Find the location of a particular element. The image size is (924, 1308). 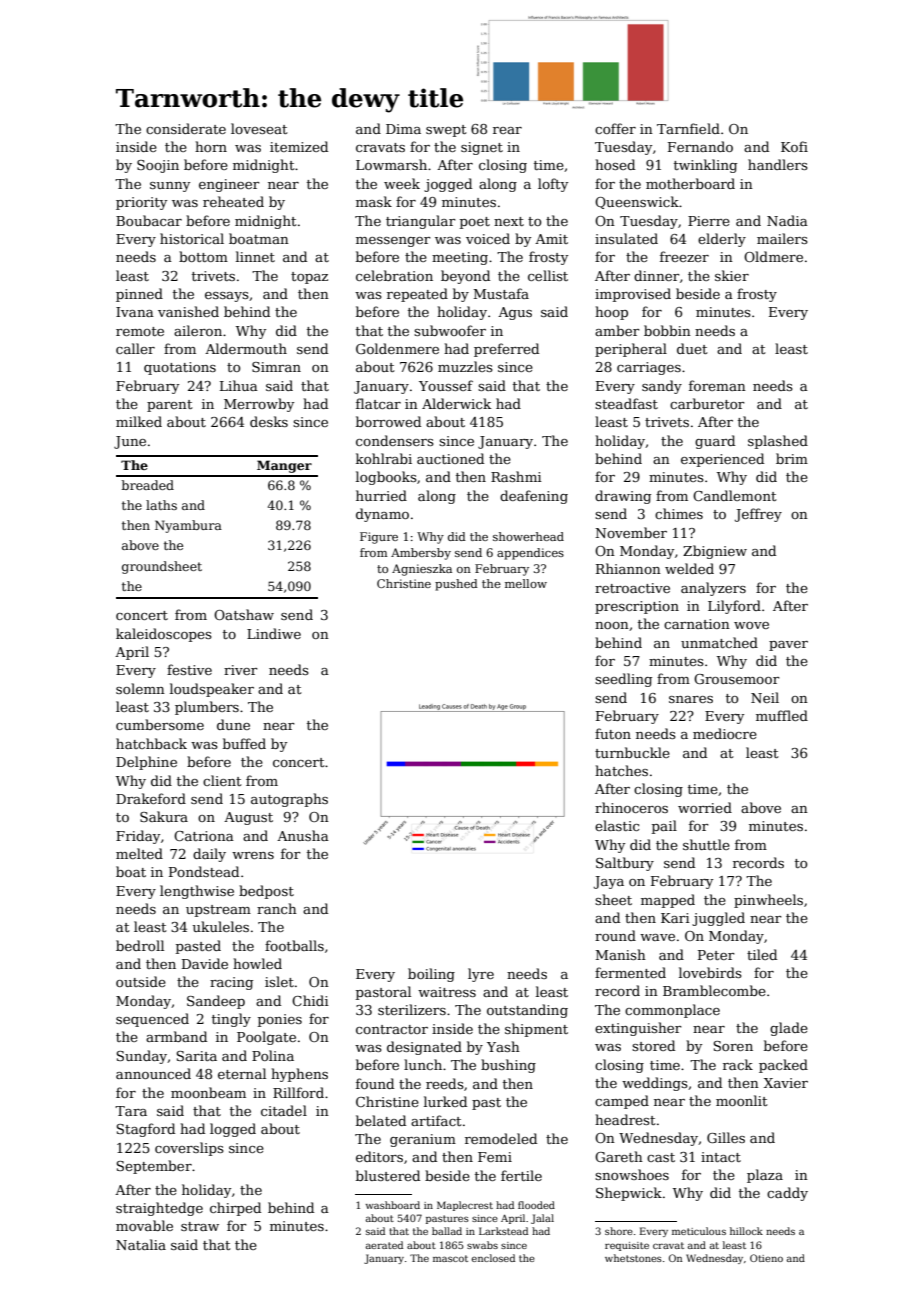

straw is located at coordinates (200, 1226).
